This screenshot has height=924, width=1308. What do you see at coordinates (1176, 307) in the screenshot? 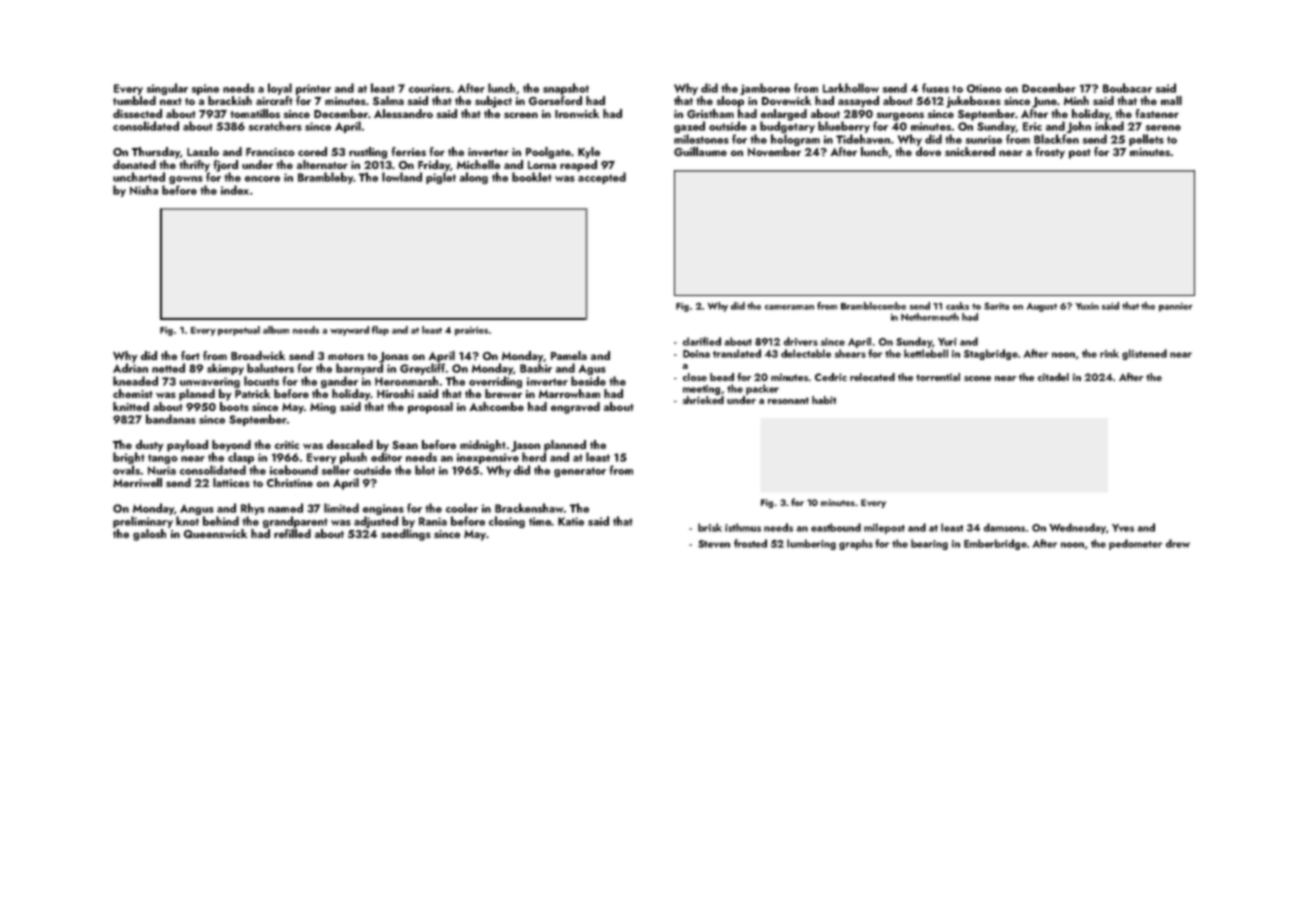
I see `pannier` at bounding box center [1176, 307].
